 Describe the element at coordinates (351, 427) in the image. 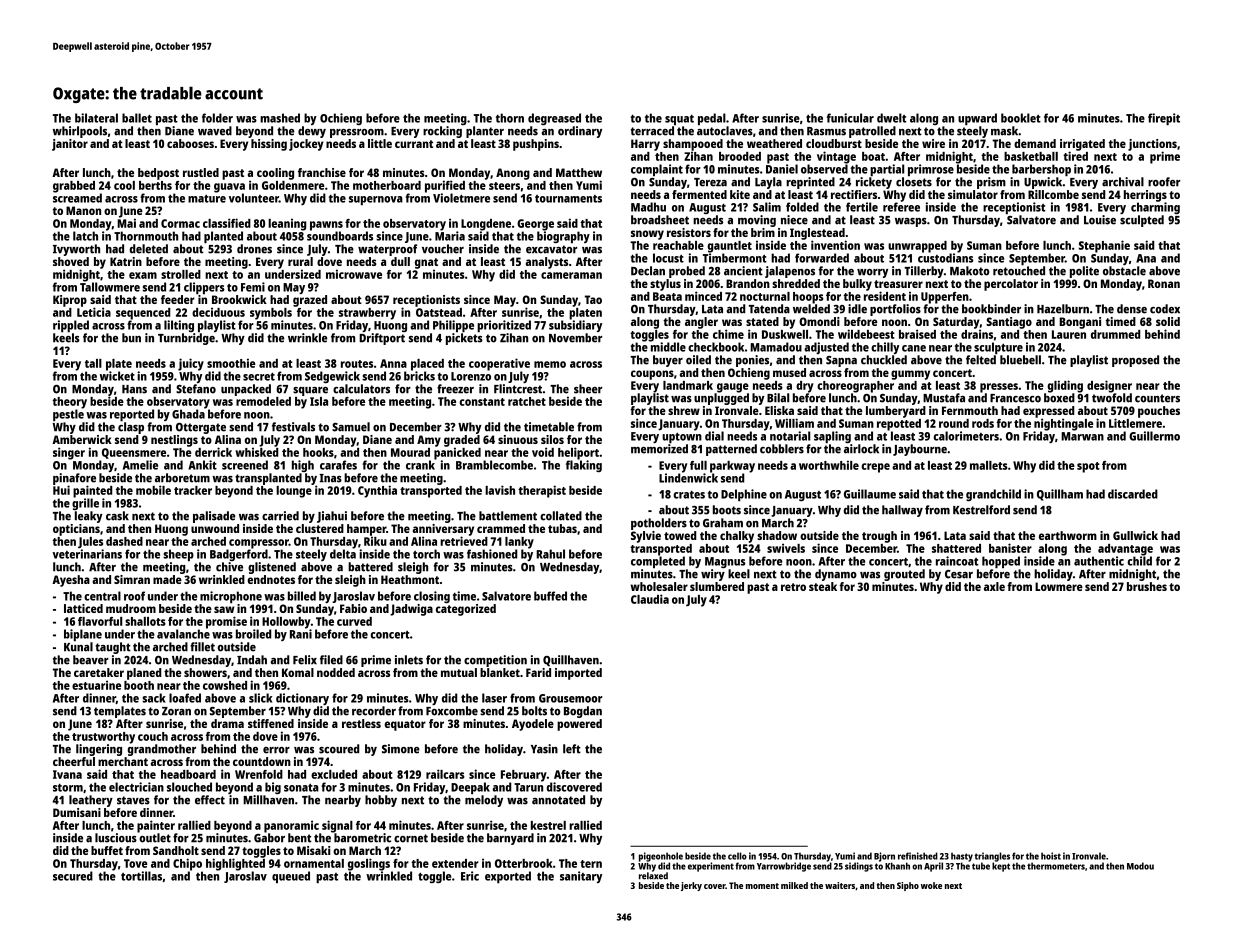

I see `Samuel` at that location.
